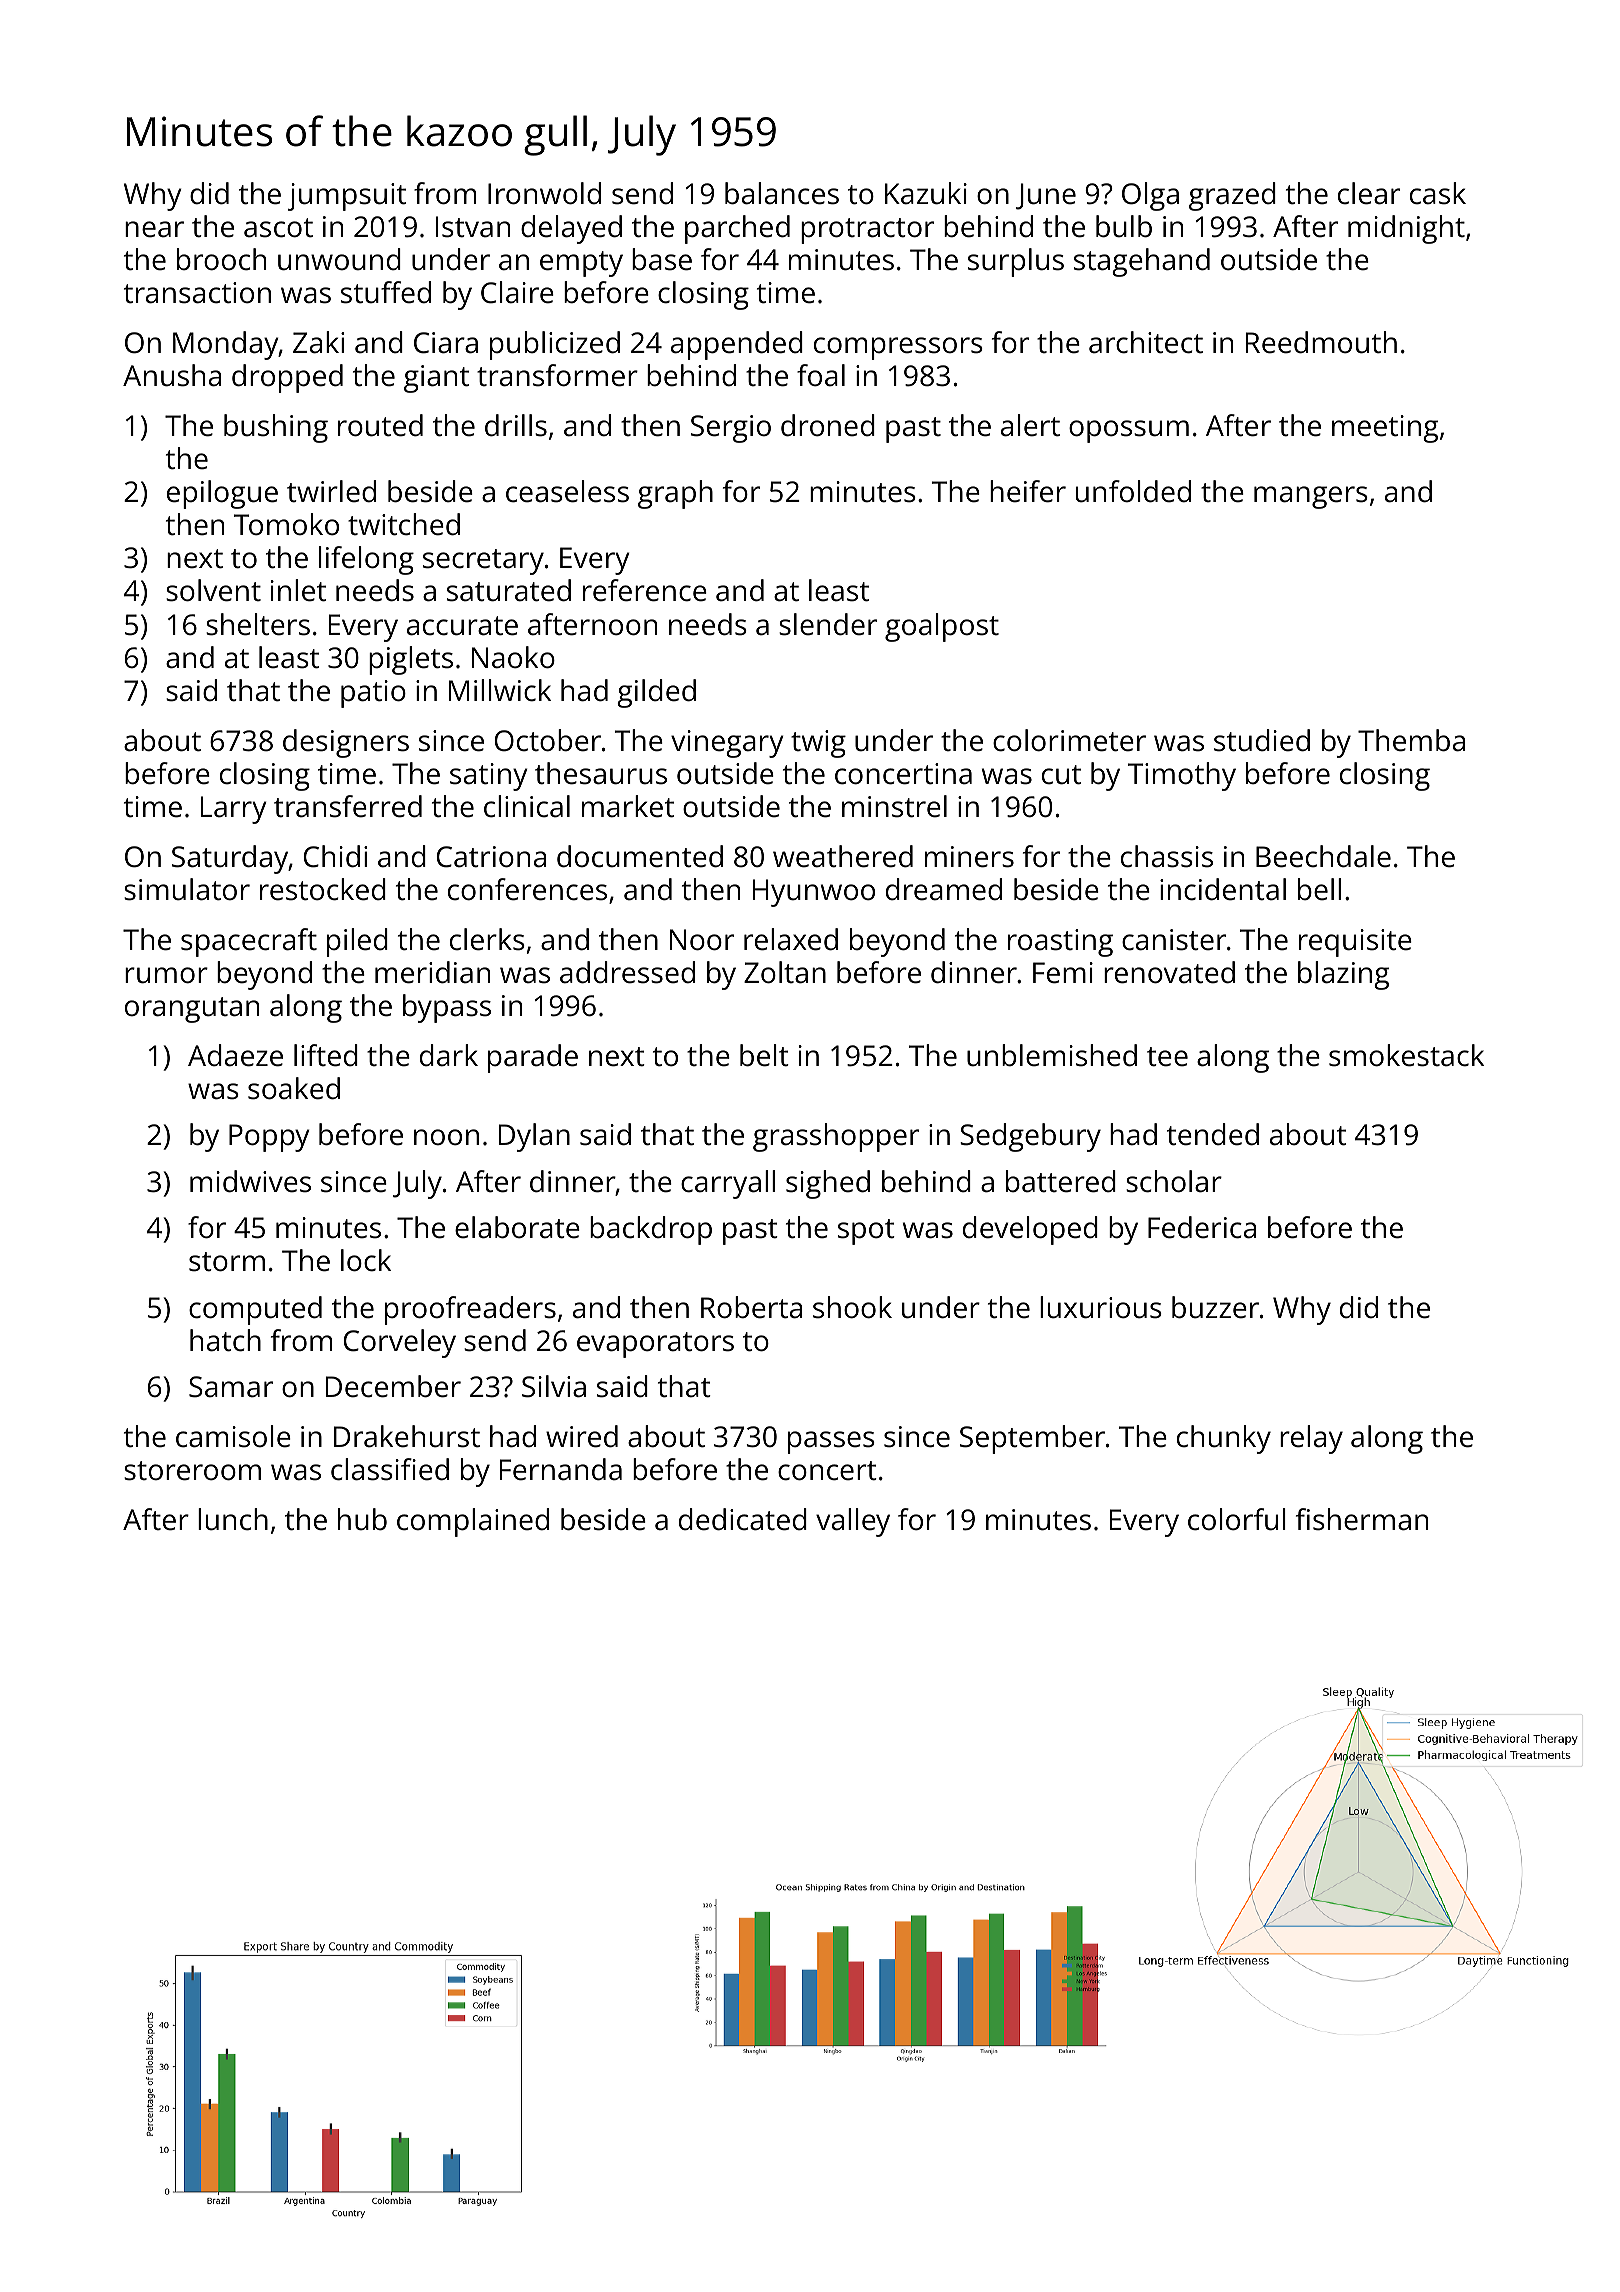  Describe the element at coordinates (491, 857) in the screenshot. I see `Catriona` at that location.
